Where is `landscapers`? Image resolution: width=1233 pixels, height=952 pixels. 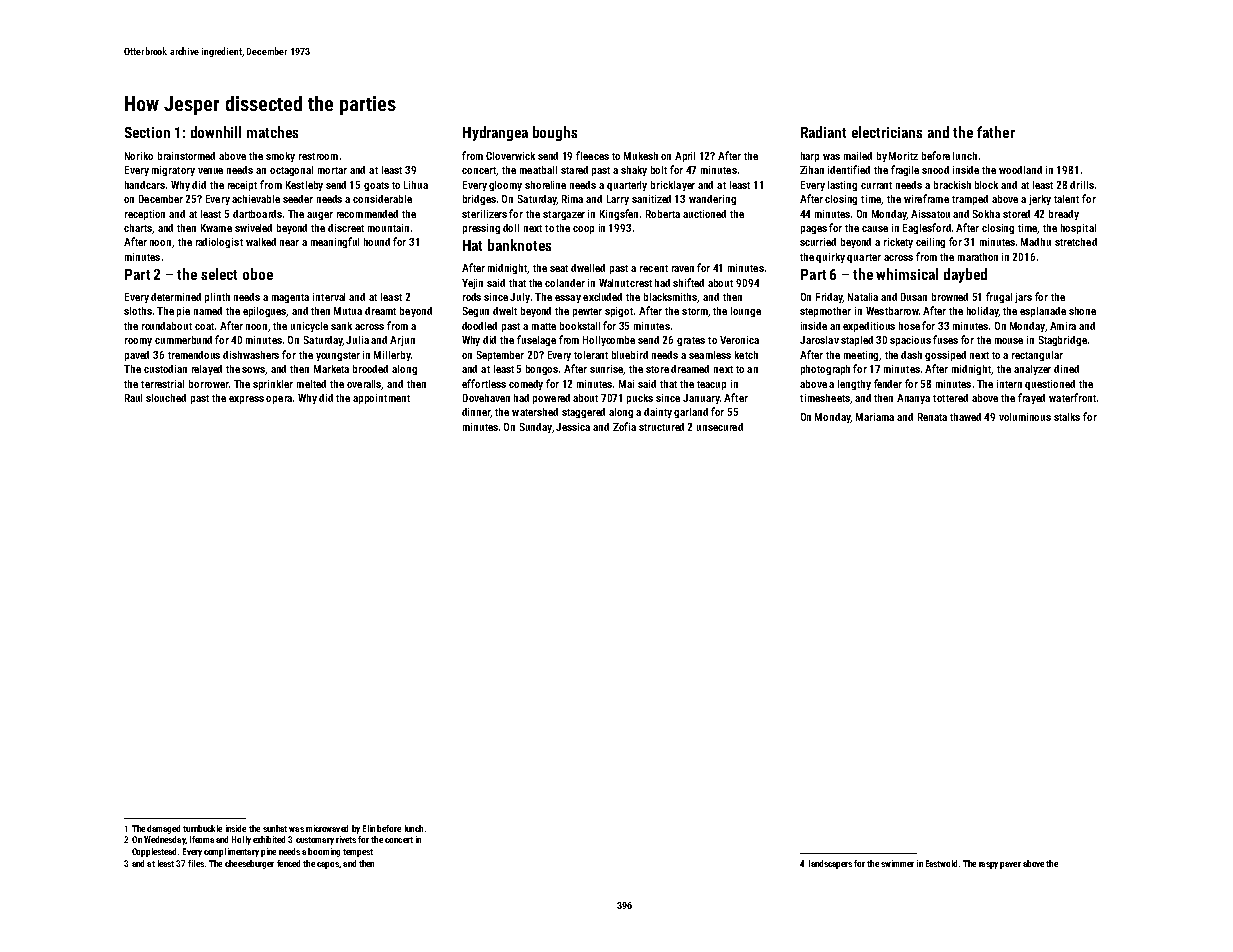 landscapers is located at coordinates (830, 864).
